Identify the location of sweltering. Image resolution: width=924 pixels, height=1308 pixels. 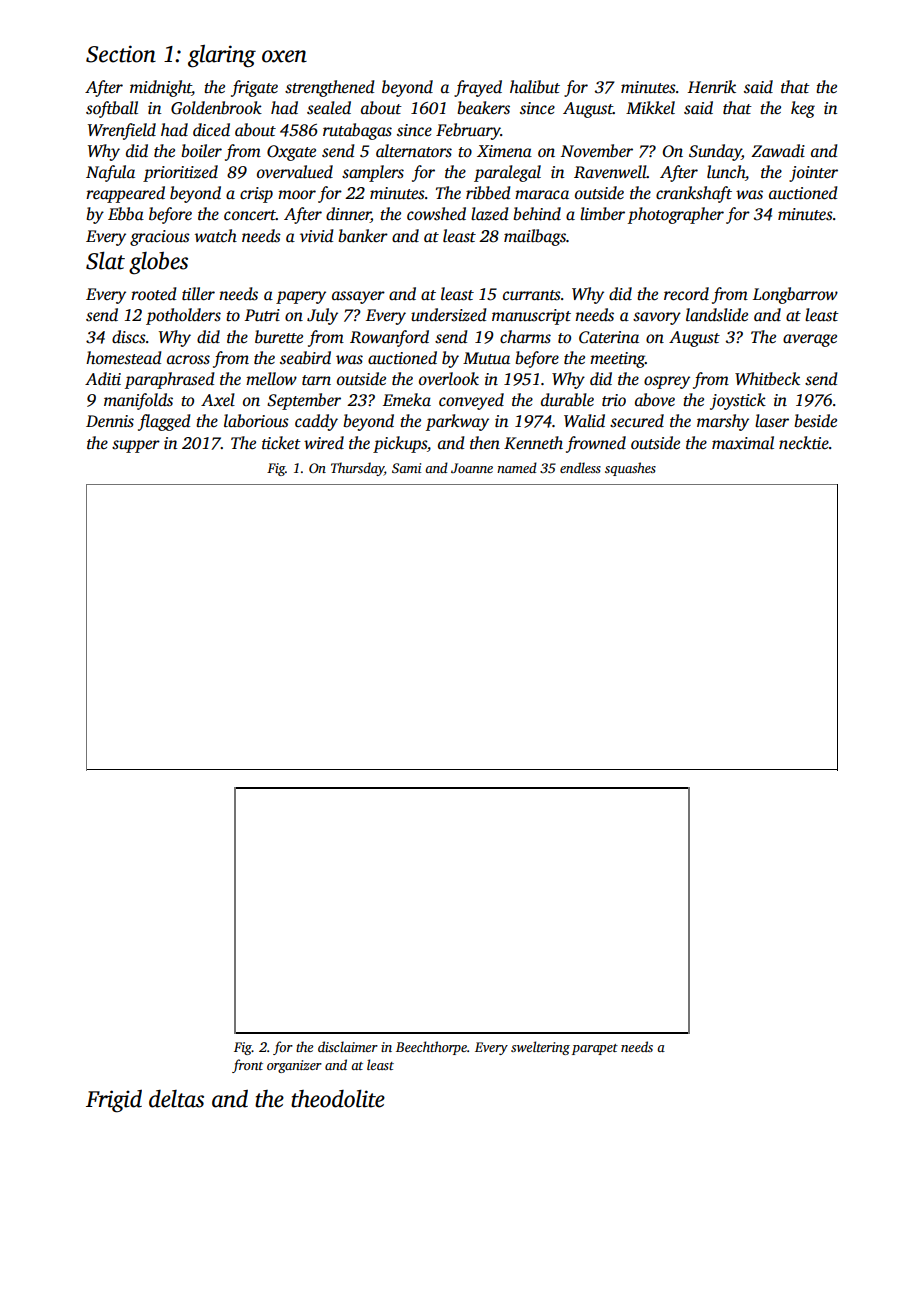
(540, 1048).
